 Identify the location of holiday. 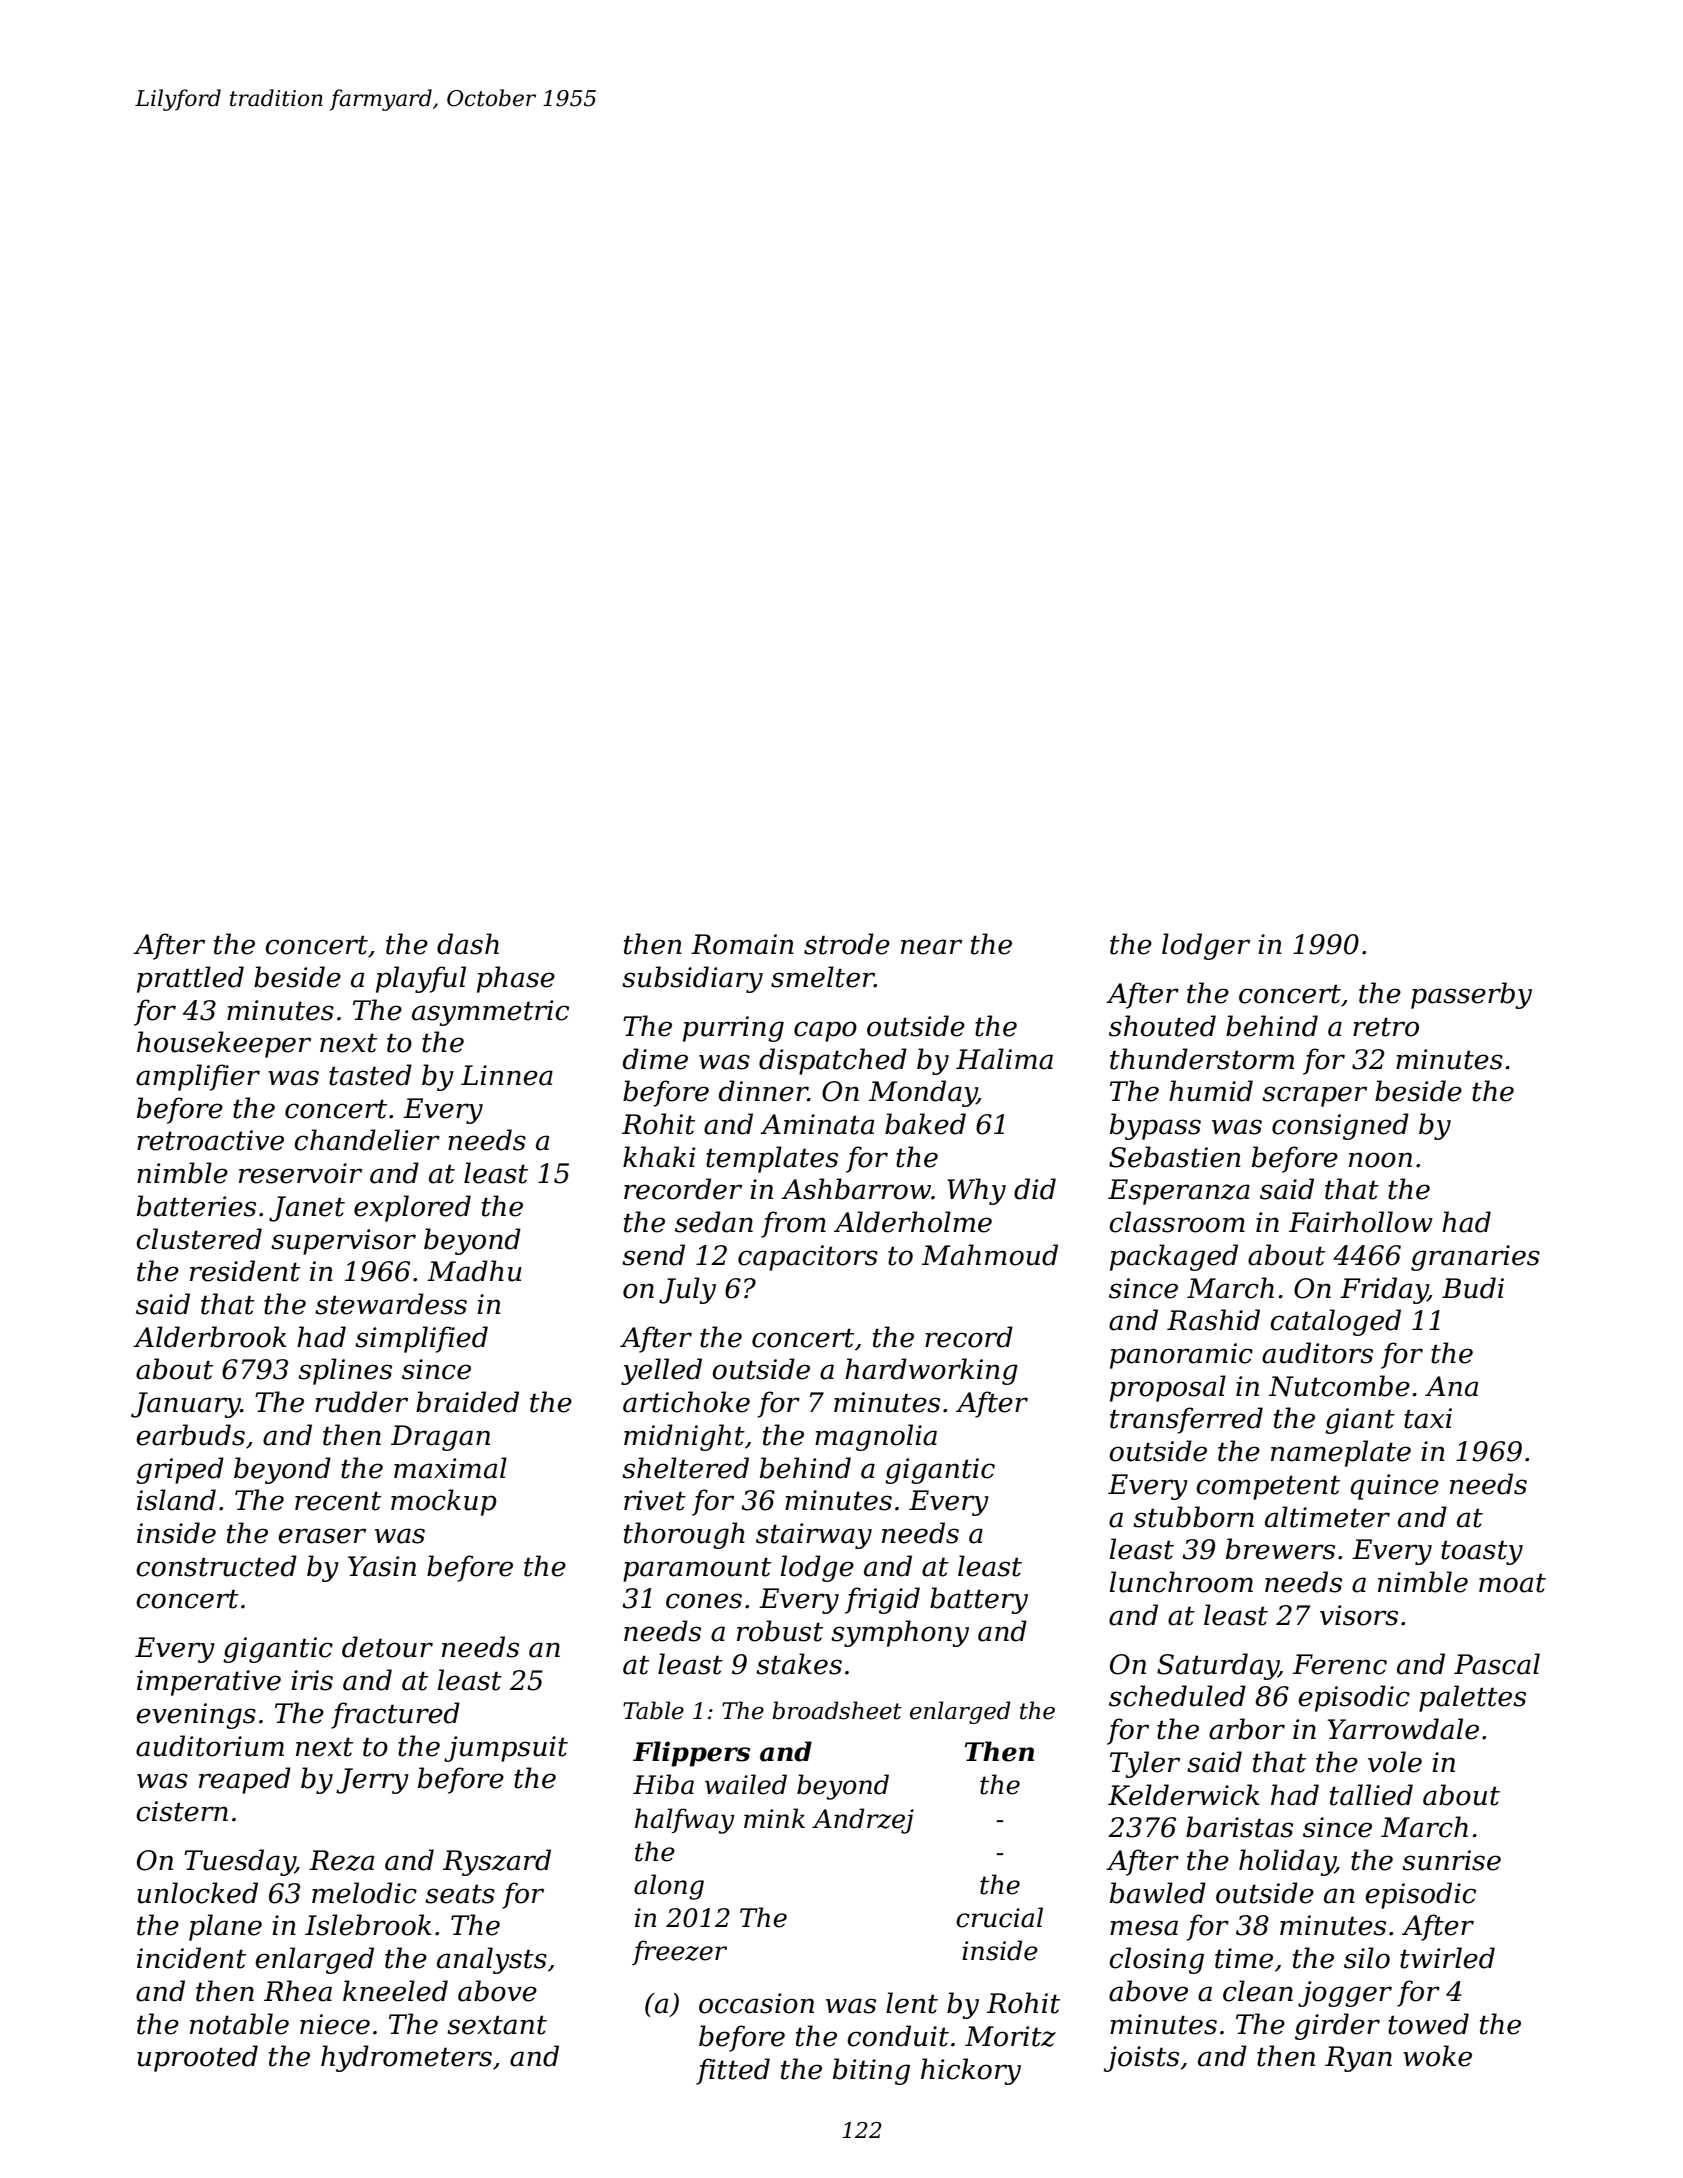
(1287, 1862).
